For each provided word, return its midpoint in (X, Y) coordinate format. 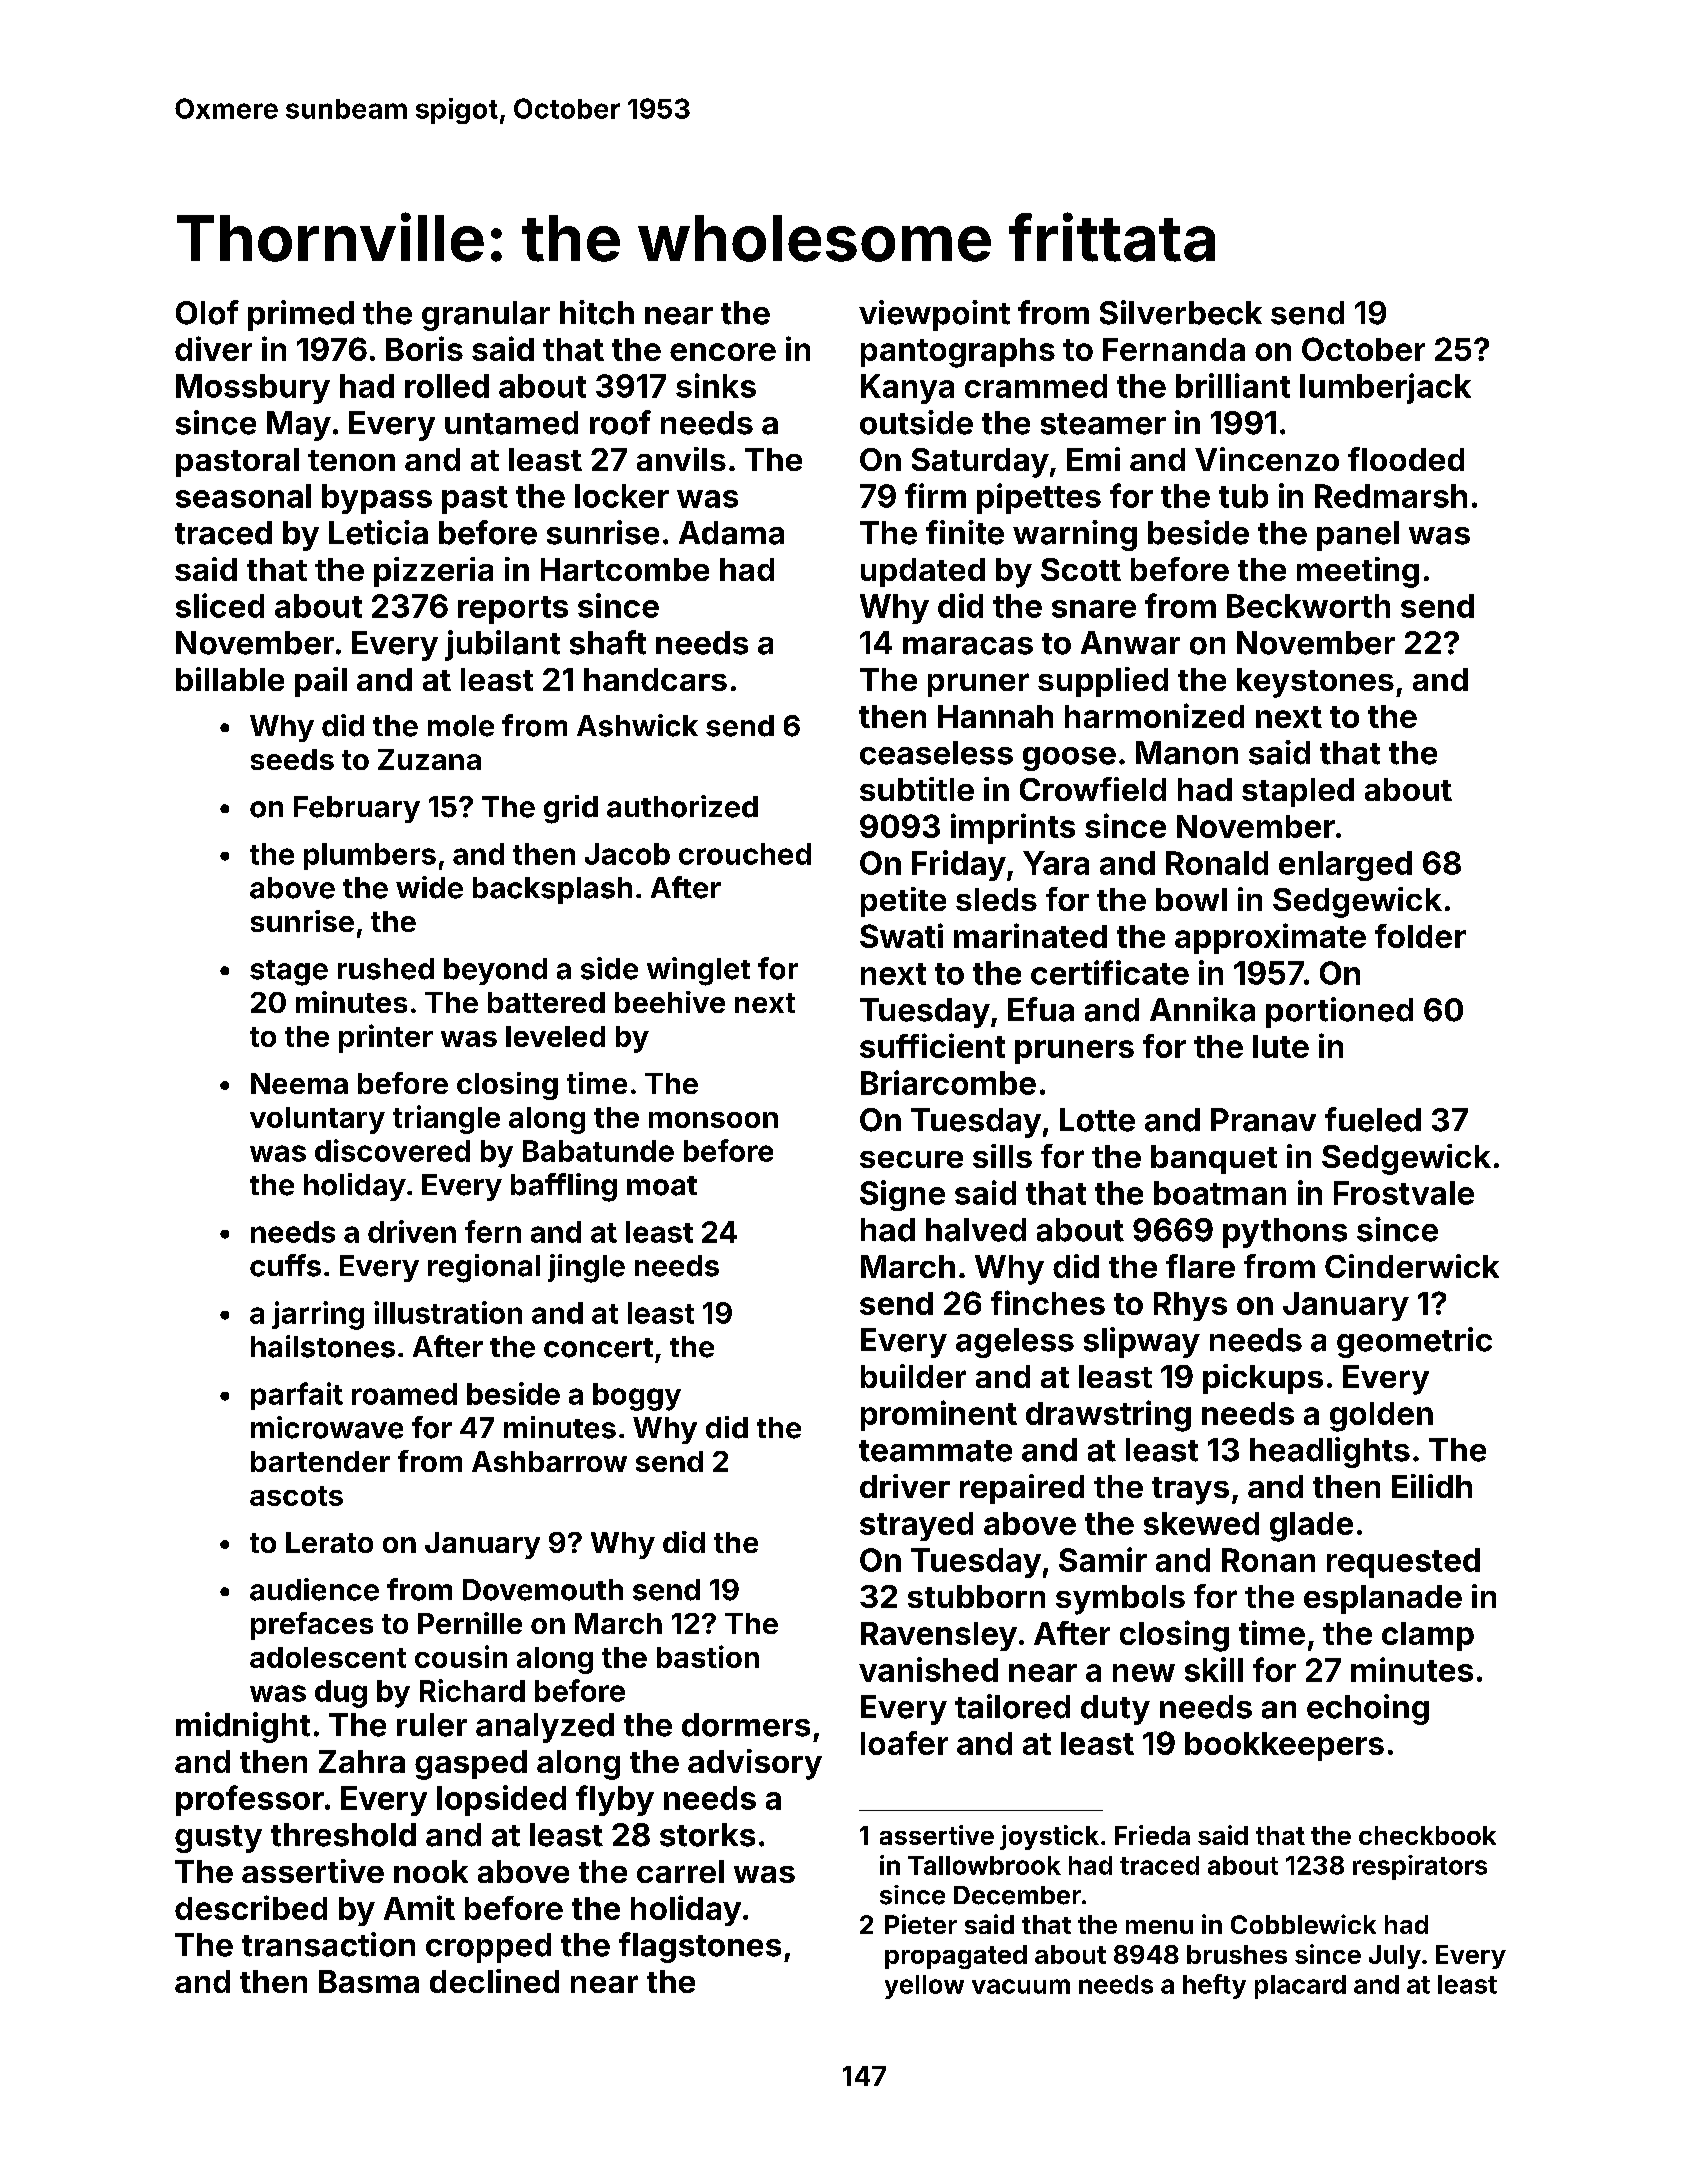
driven (412, 1231)
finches (1048, 1302)
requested (1403, 1563)
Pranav (1263, 1120)
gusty (218, 1839)
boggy (637, 1397)
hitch (597, 312)
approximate (1270, 938)
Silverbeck (1181, 312)
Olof (207, 312)
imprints (1013, 828)
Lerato (329, 1542)
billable (230, 679)
